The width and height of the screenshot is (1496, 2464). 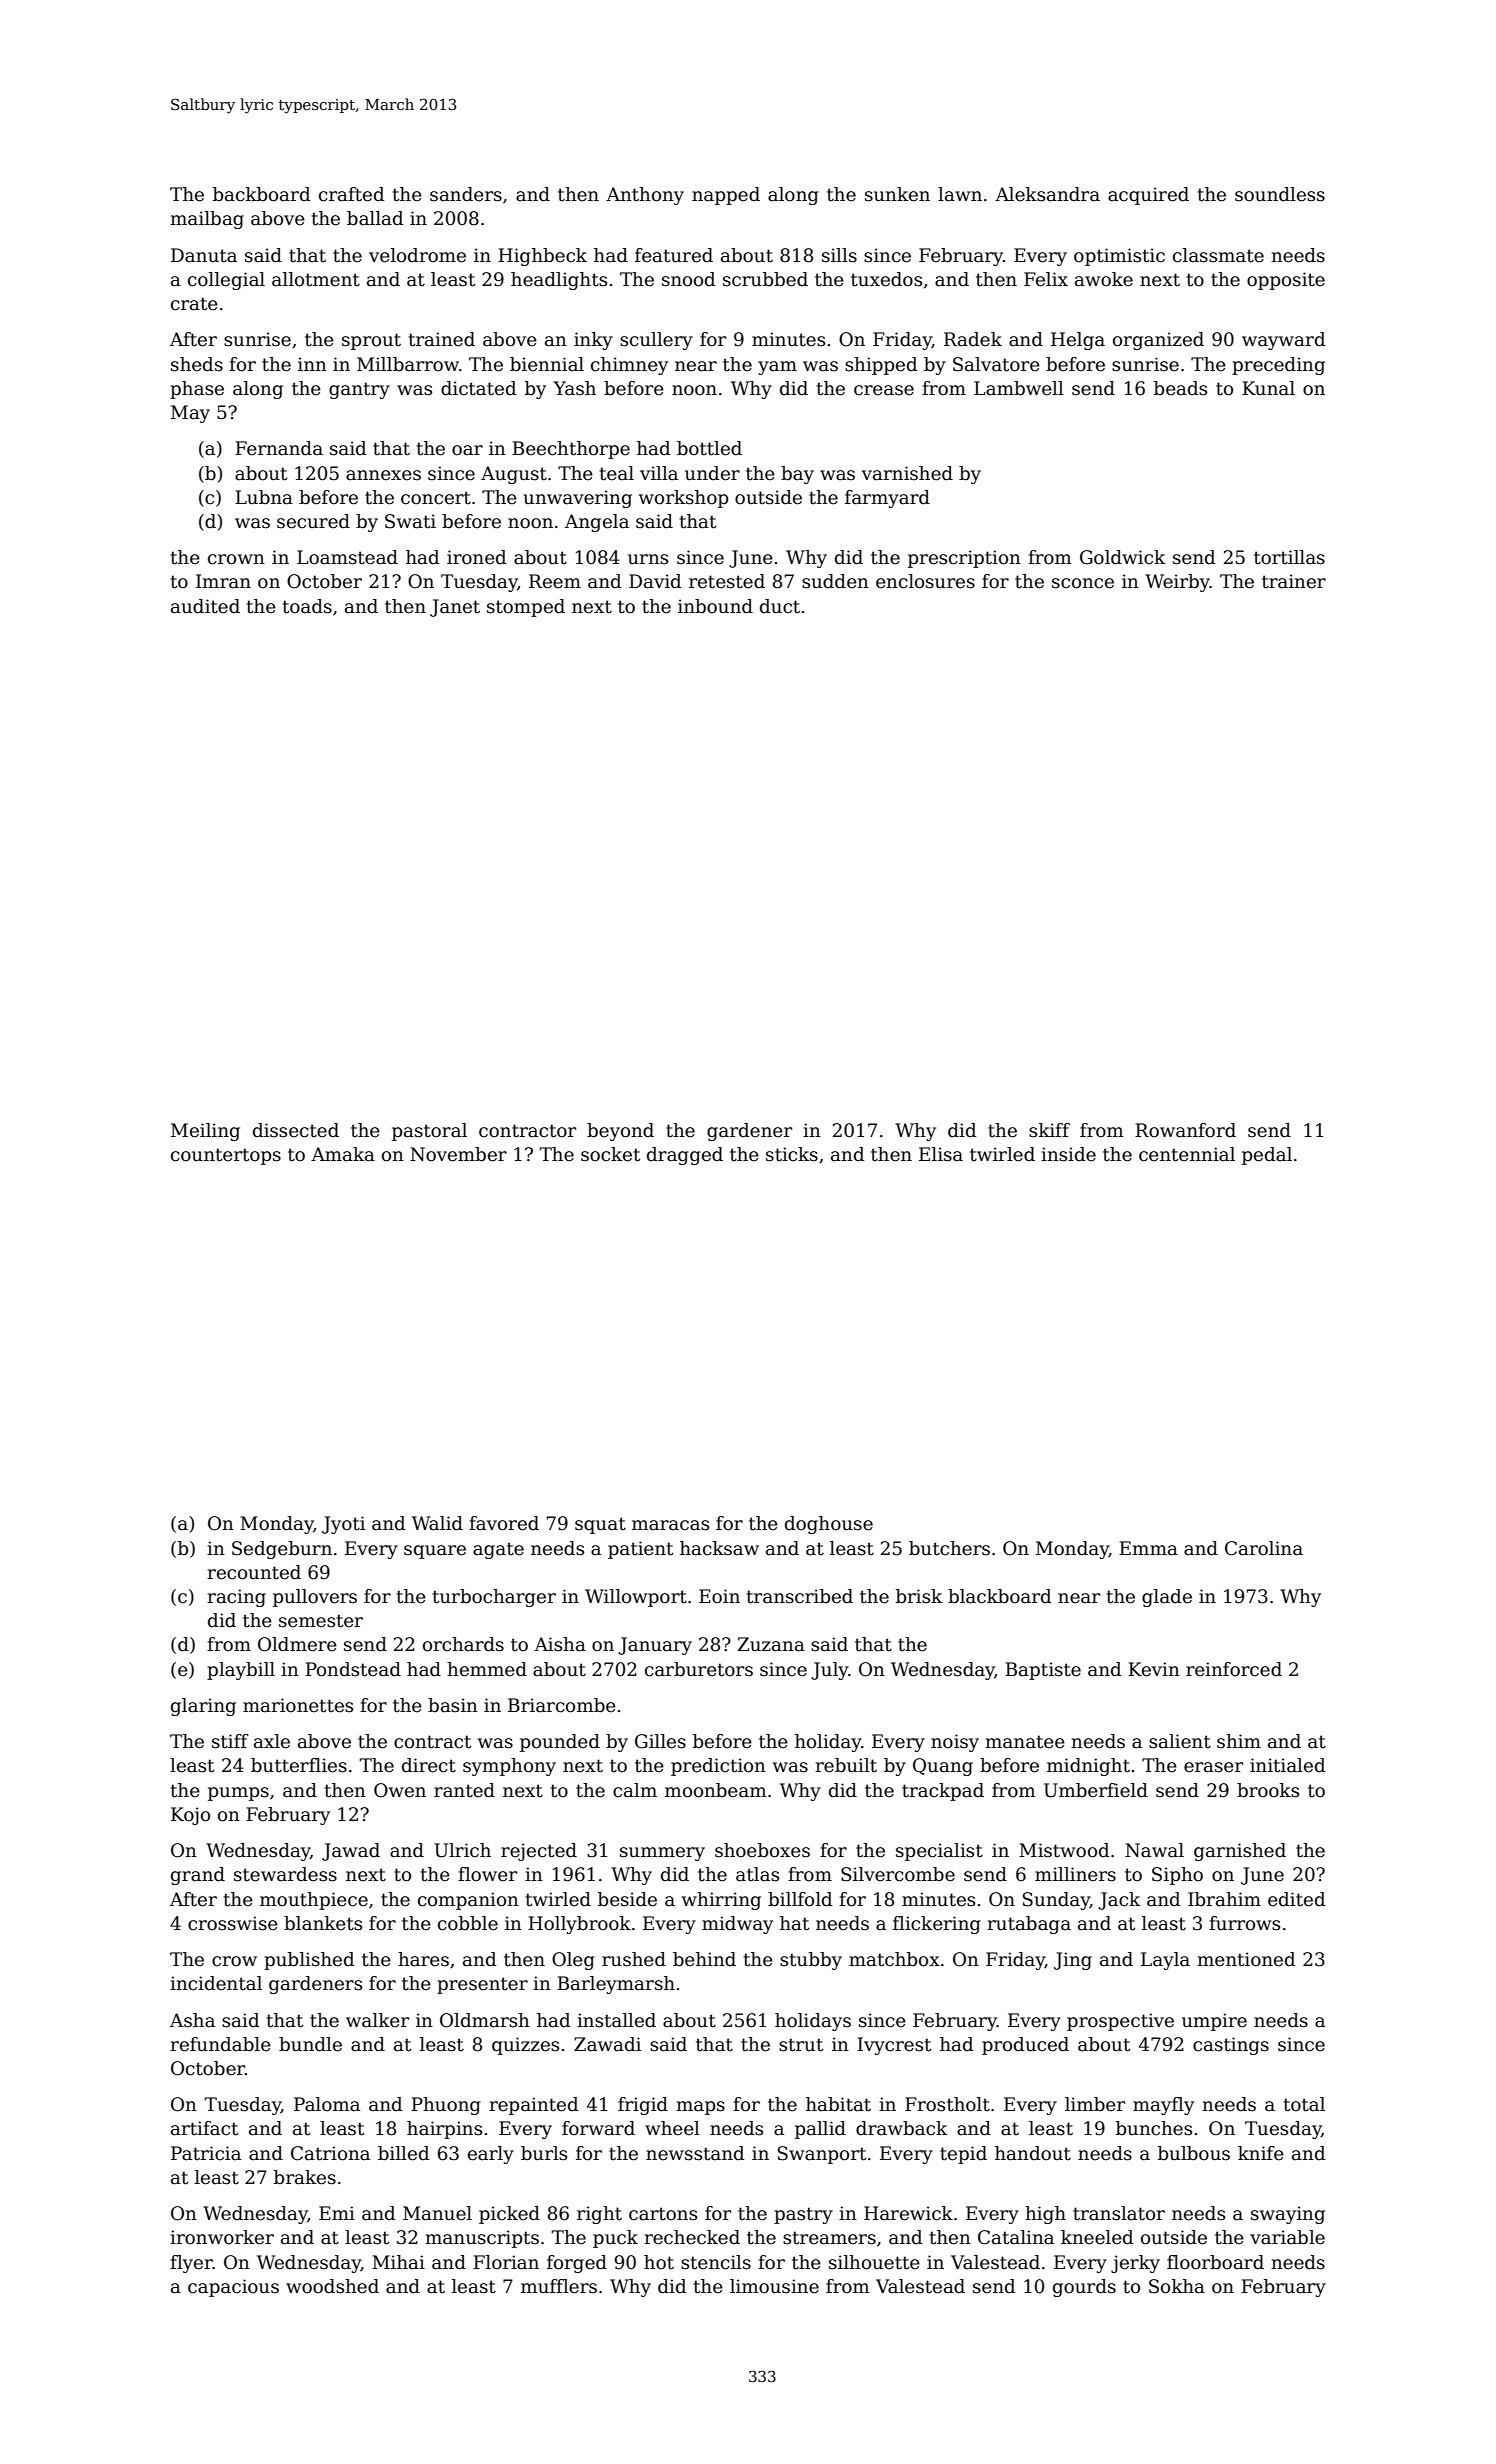 I want to click on crate, so click(x=194, y=304).
